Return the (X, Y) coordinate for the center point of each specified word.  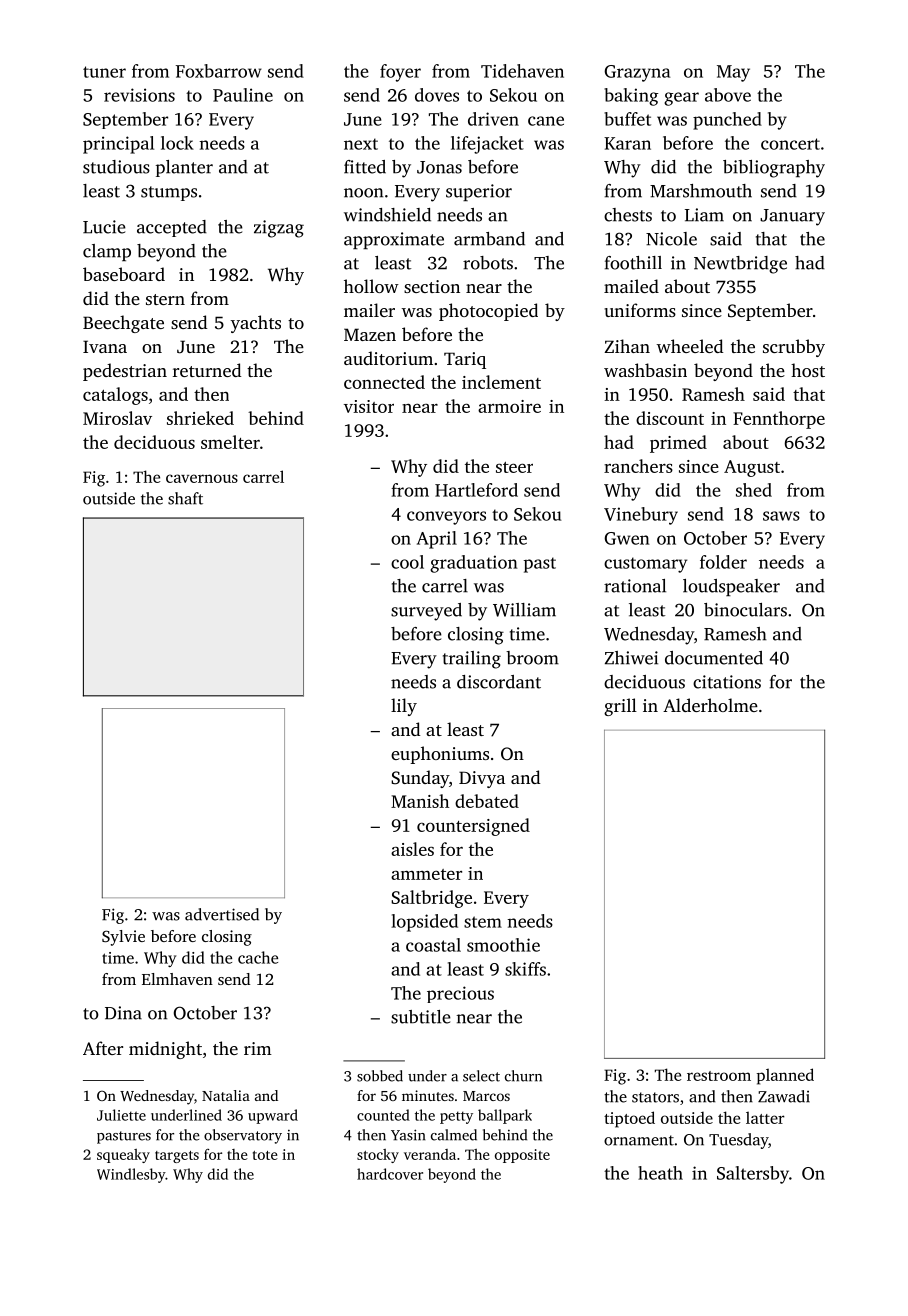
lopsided (424, 923)
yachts (256, 324)
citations (727, 682)
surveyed (426, 612)
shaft (185, 498)
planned (785, 1076)
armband (489, 239)
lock (177, 143)
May (733, 73)
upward (273, 1116)
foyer (400, 73)
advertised (222, 914)
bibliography (774, 169)
